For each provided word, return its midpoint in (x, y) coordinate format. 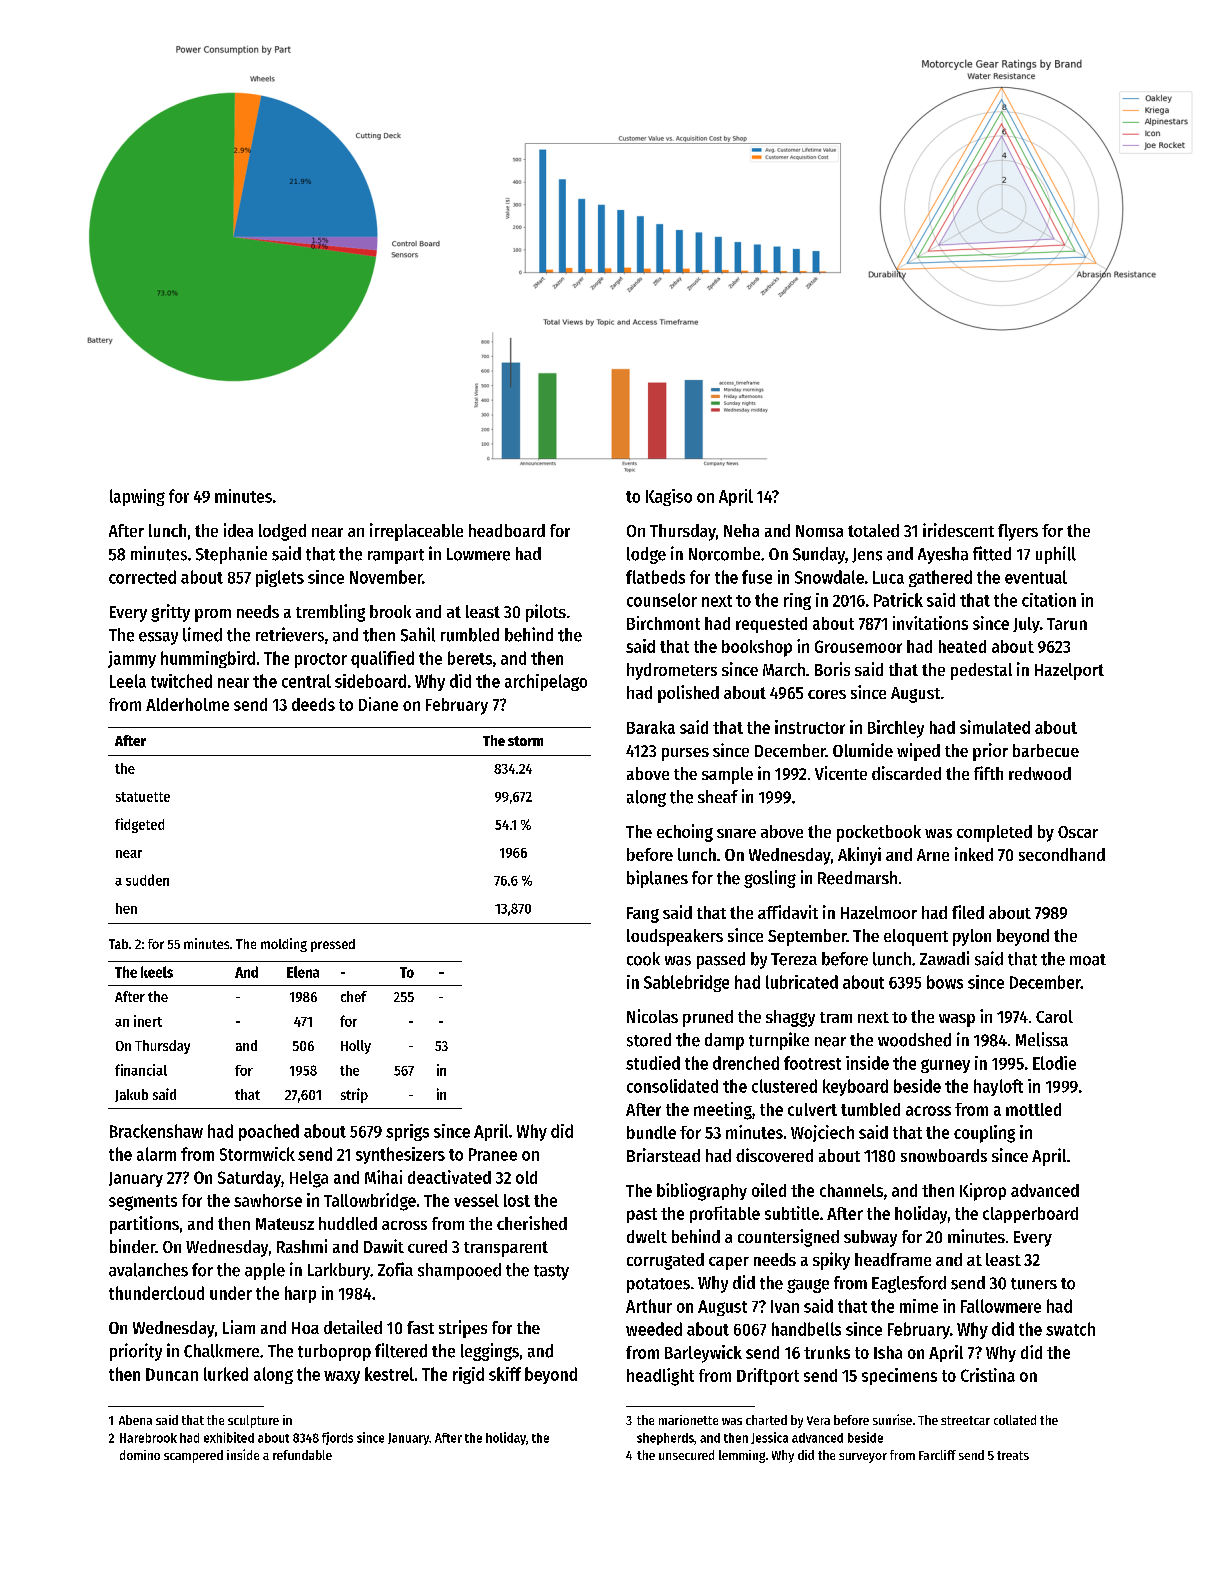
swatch (1070, 1329)
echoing (685, 833)
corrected (142, 577)
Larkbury (339, 1271)
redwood (1040, 773)
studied (653, 1063)
